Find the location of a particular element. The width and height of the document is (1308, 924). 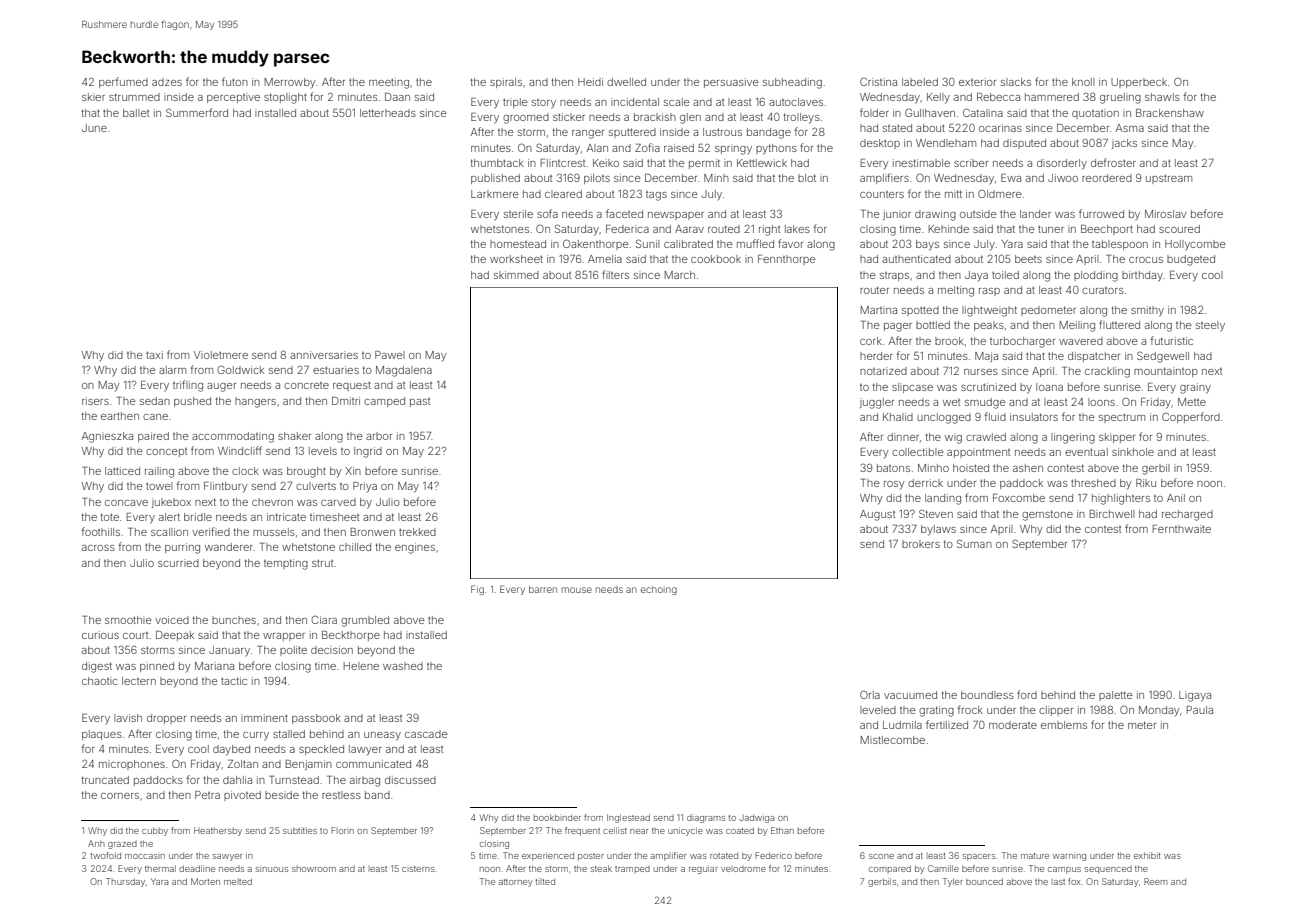

curators is located at coordinates (1103, 290).
